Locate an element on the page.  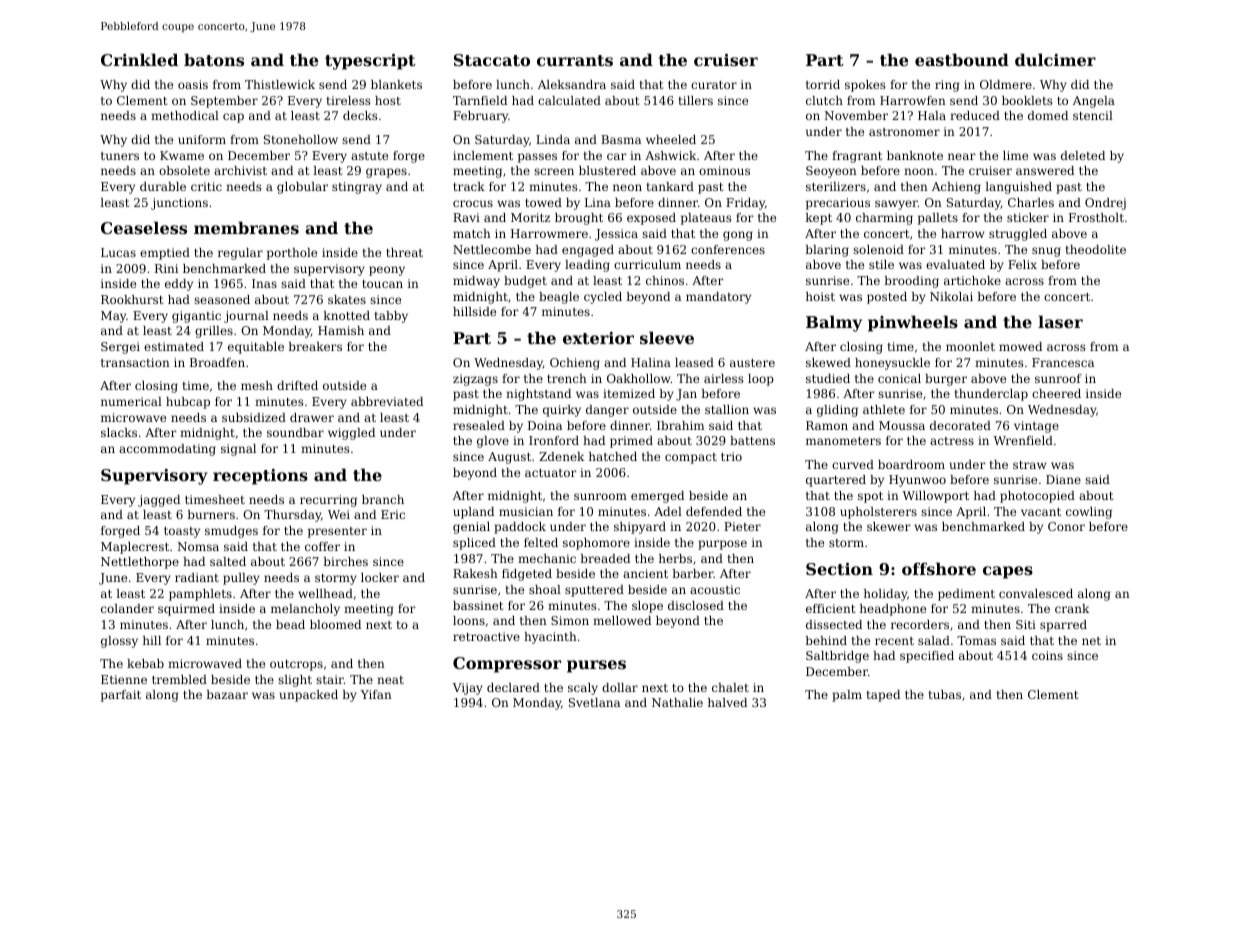
calculated is located at coordinates (569, 100).
